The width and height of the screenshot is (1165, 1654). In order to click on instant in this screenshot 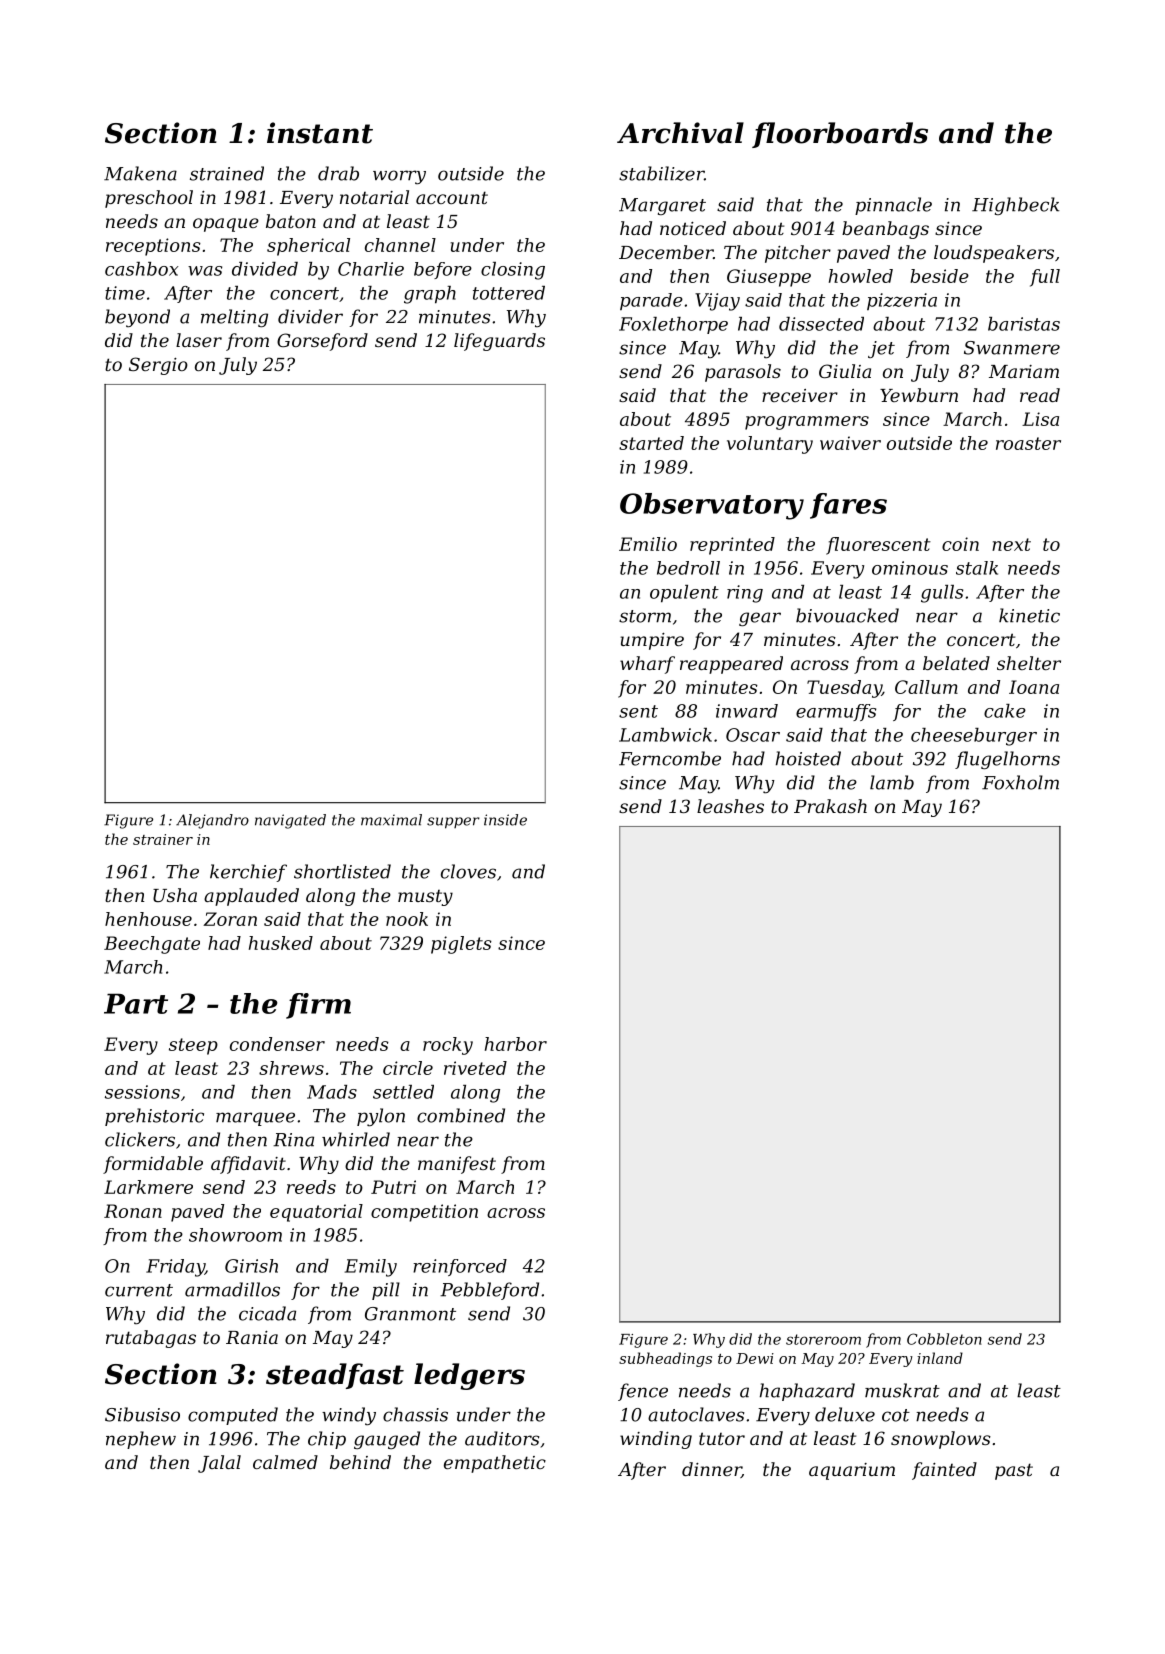, I will do `click(320, 133)`.
